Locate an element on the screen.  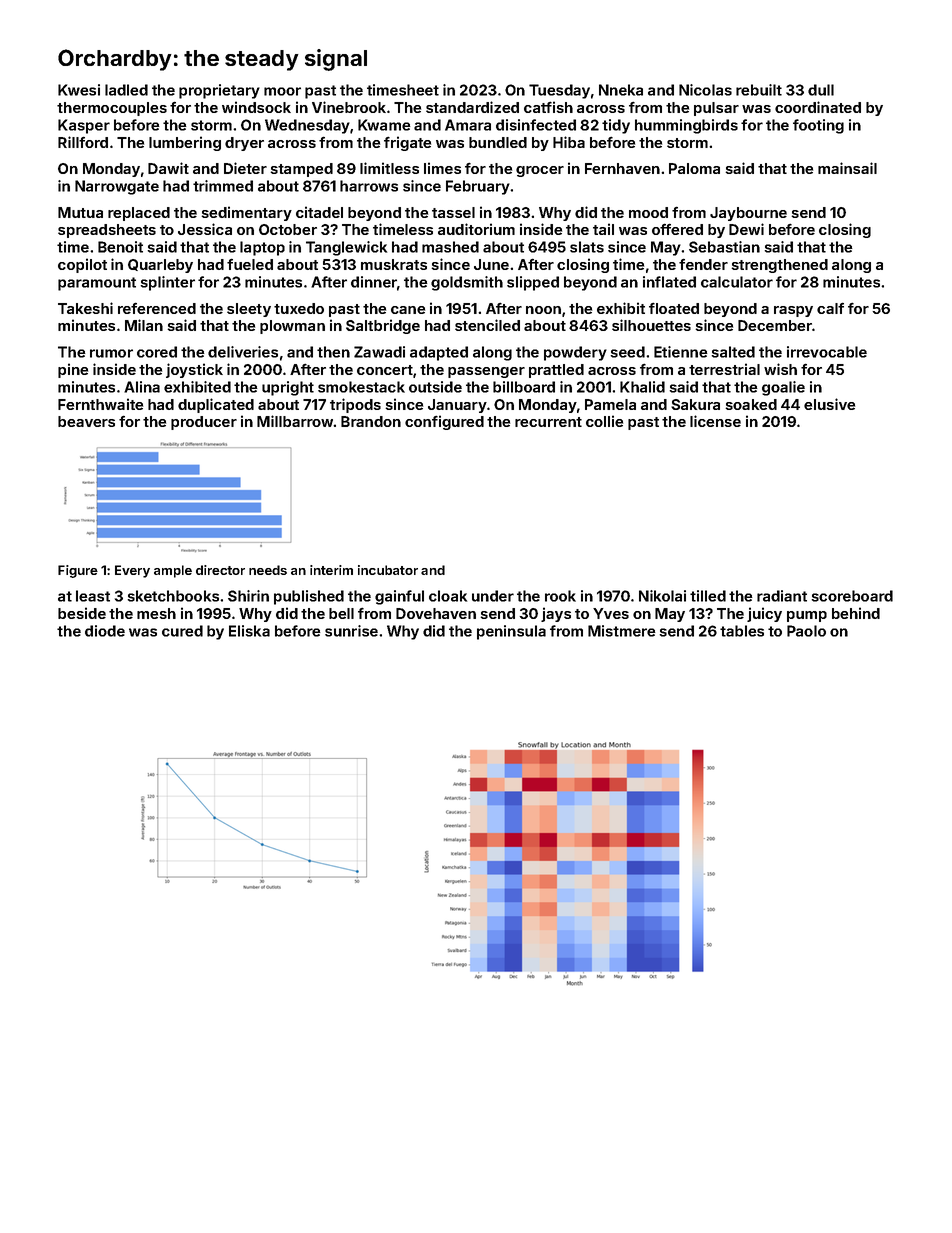
calf is located at coordinates (830, 308).
